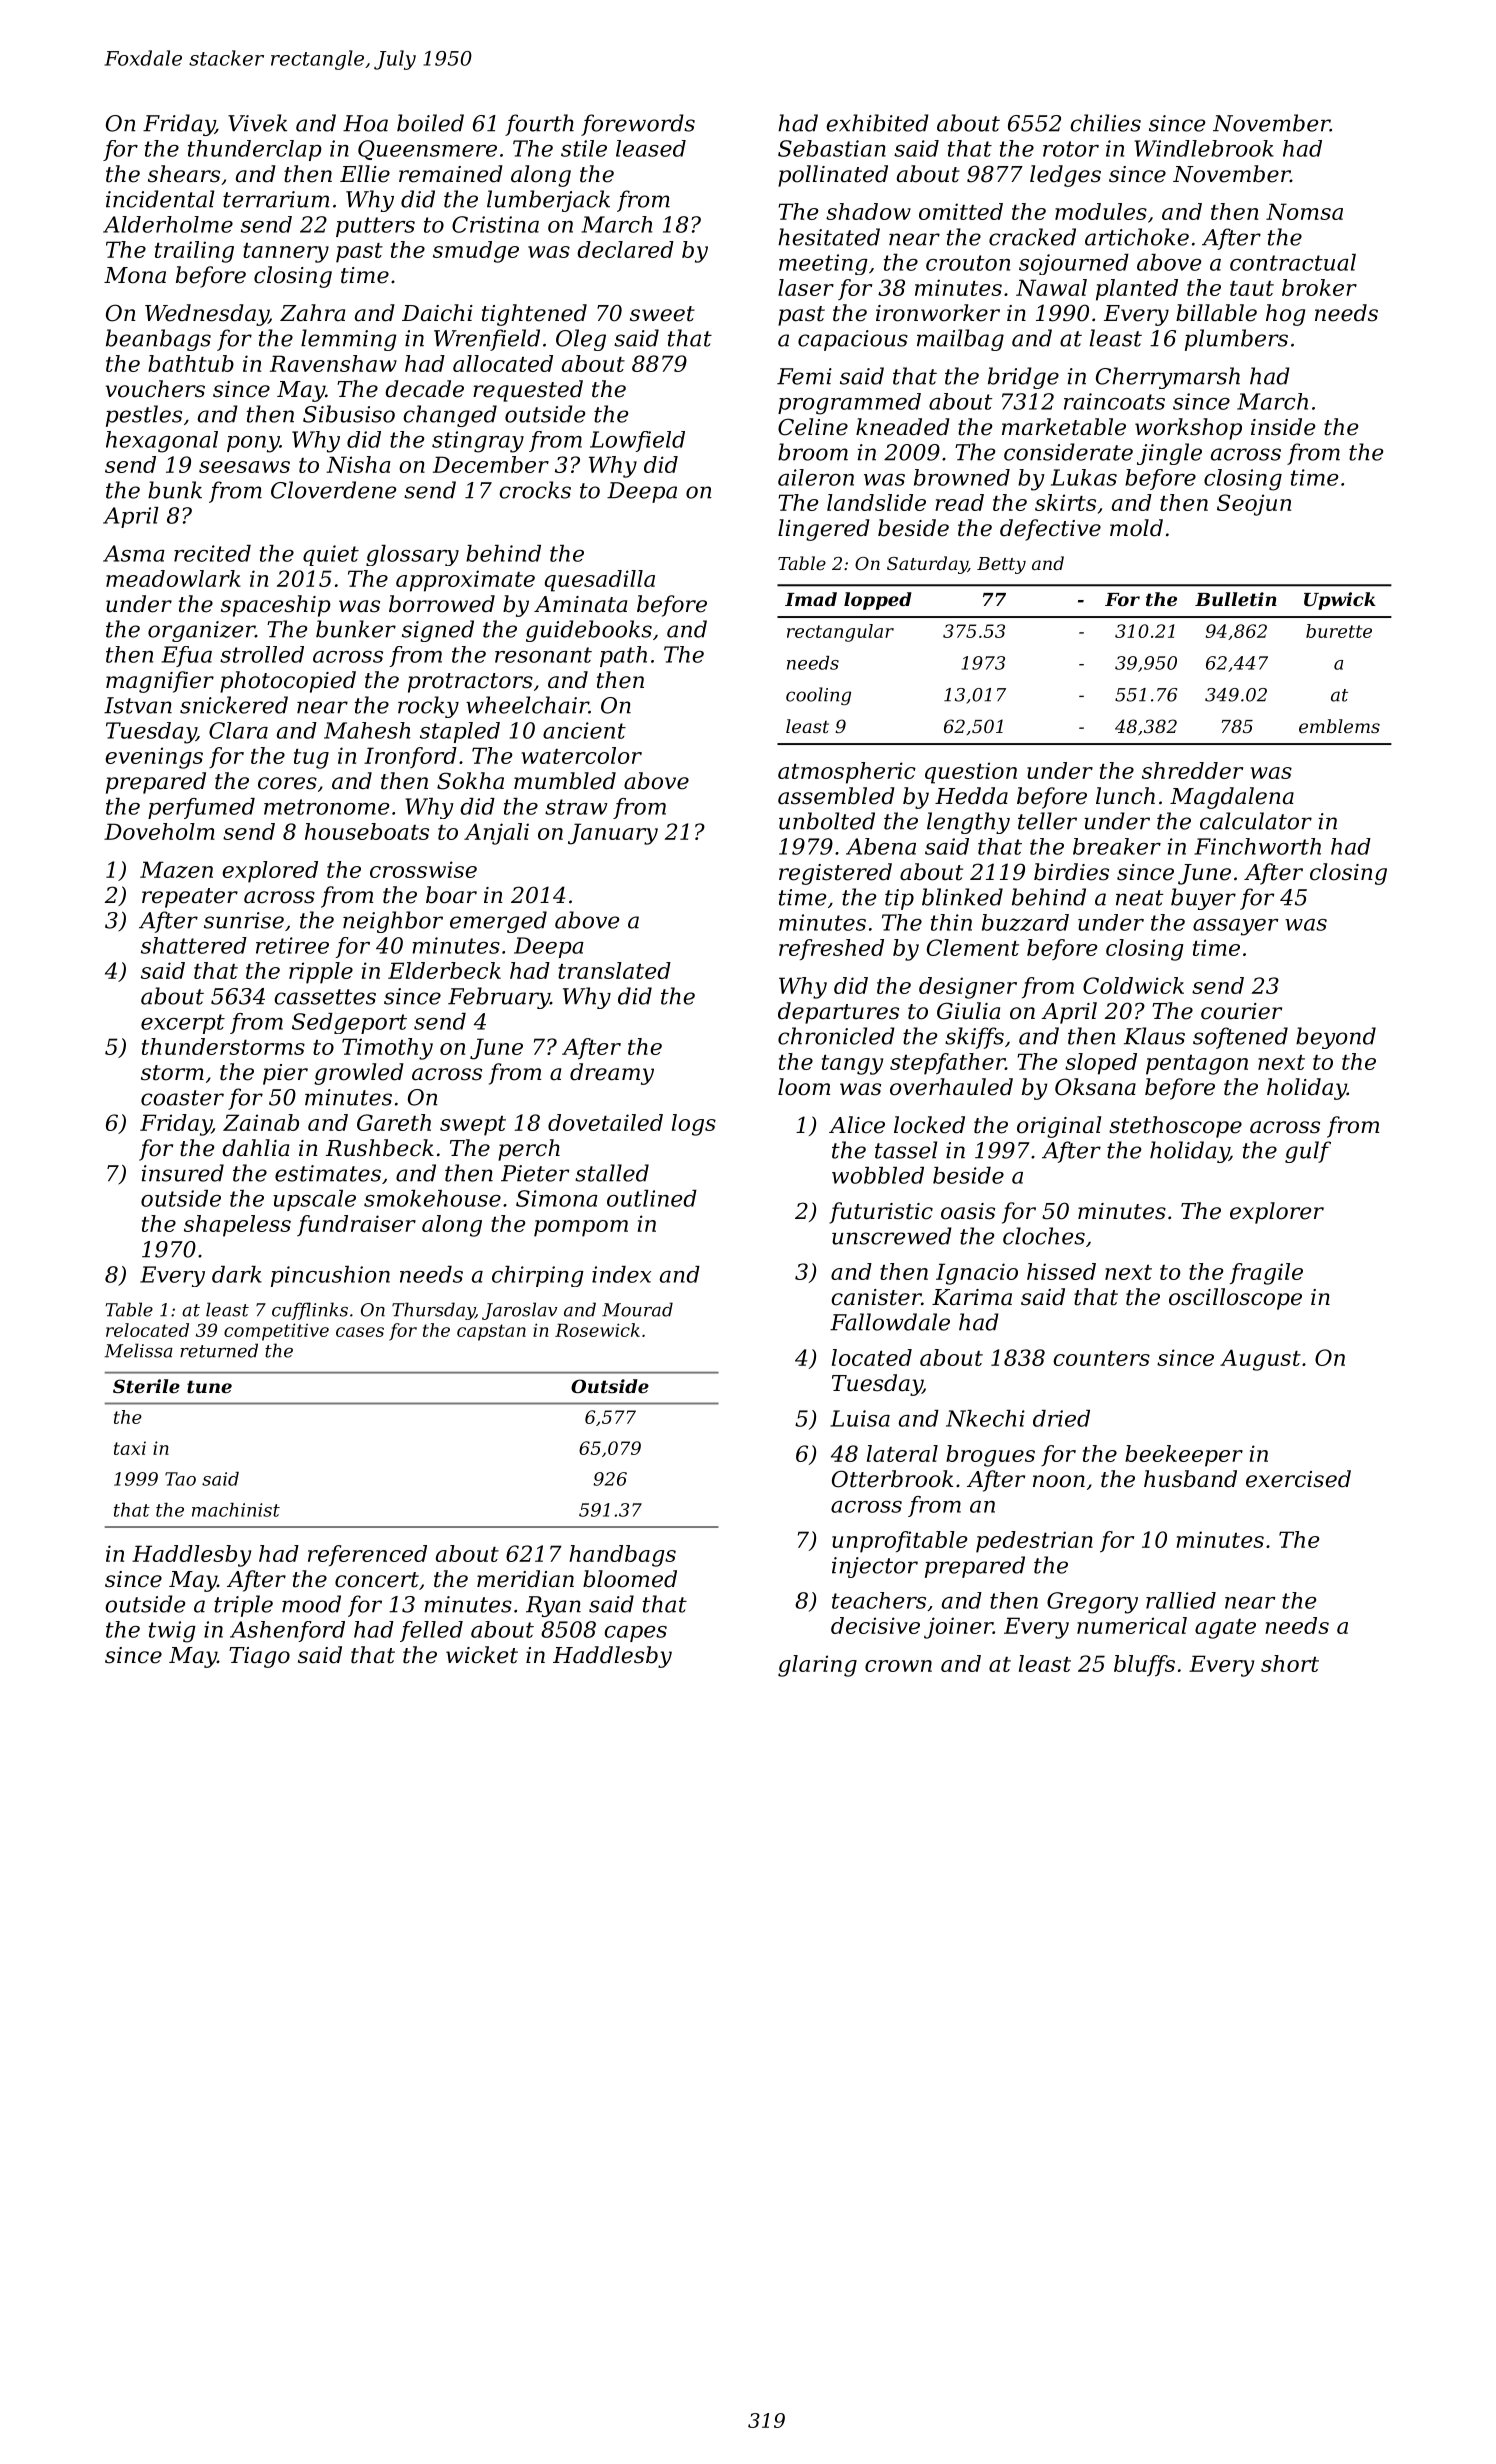 This image has height=2464, width=1496. Describe the element at coordinates (1133, 985) in the image. I see `Coldwick` at that location.
